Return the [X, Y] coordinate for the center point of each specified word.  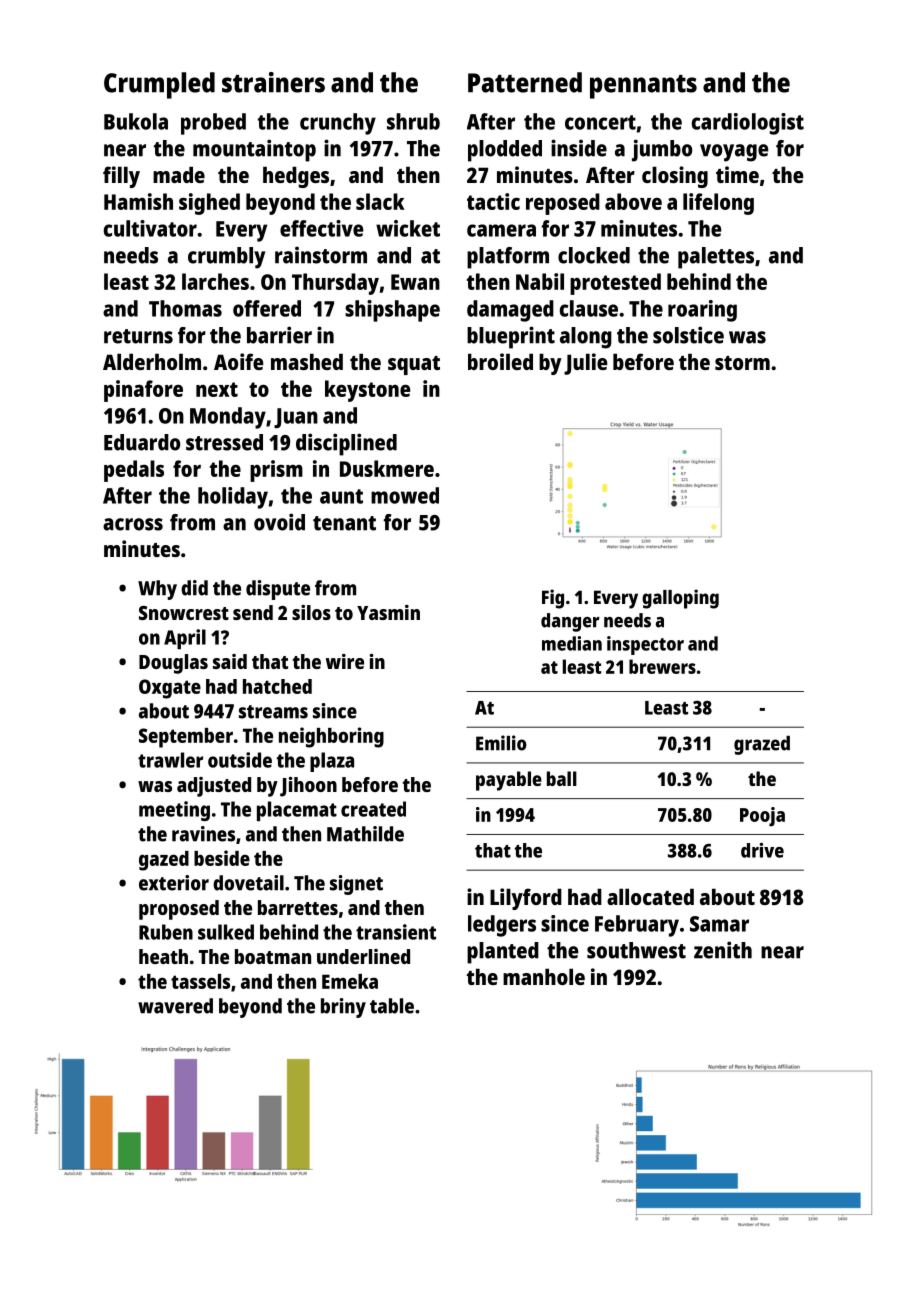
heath [163, 956]
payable [509, 781]
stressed [224, 442]
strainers [273, 82]
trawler [170, 760]
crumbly [226, 258]
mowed [405, 495]
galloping [680, 599]
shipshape [392, 311]
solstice [688, 335]
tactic [493, 201]
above [633, 201]
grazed [762, 745]
